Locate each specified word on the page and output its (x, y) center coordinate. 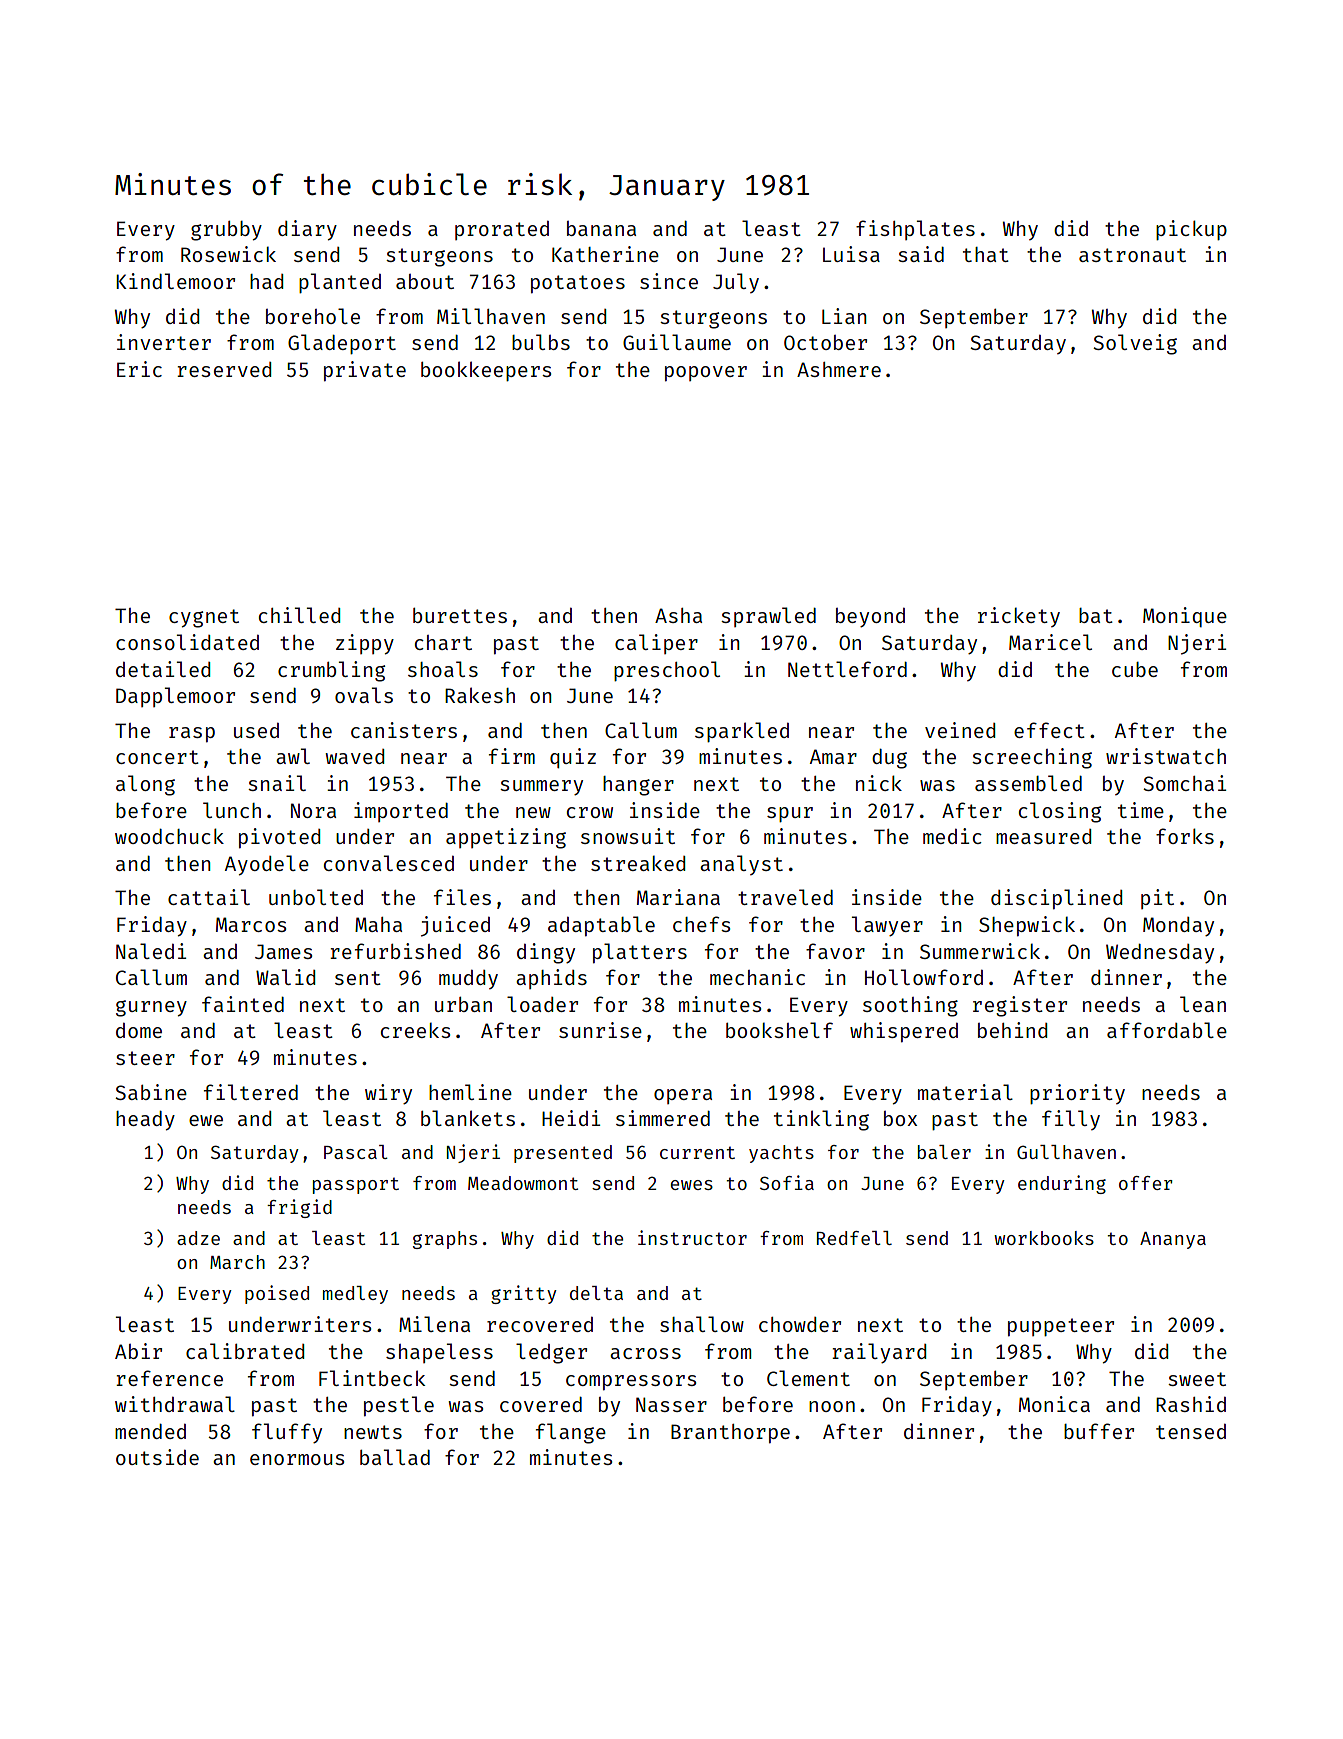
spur (790, 814)
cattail (209, 897)
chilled (299, 615)
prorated (502, 230)
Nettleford (847, 669)
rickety (1019, 617)
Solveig (1135, 344)
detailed (163, 669)
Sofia (787, 1182)
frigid (299, 1208)
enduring (1062, 1184)
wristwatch (1166, 756)
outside (157, 1457)
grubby (226, 231)
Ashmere (839, 369)
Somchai (1184, 783)
